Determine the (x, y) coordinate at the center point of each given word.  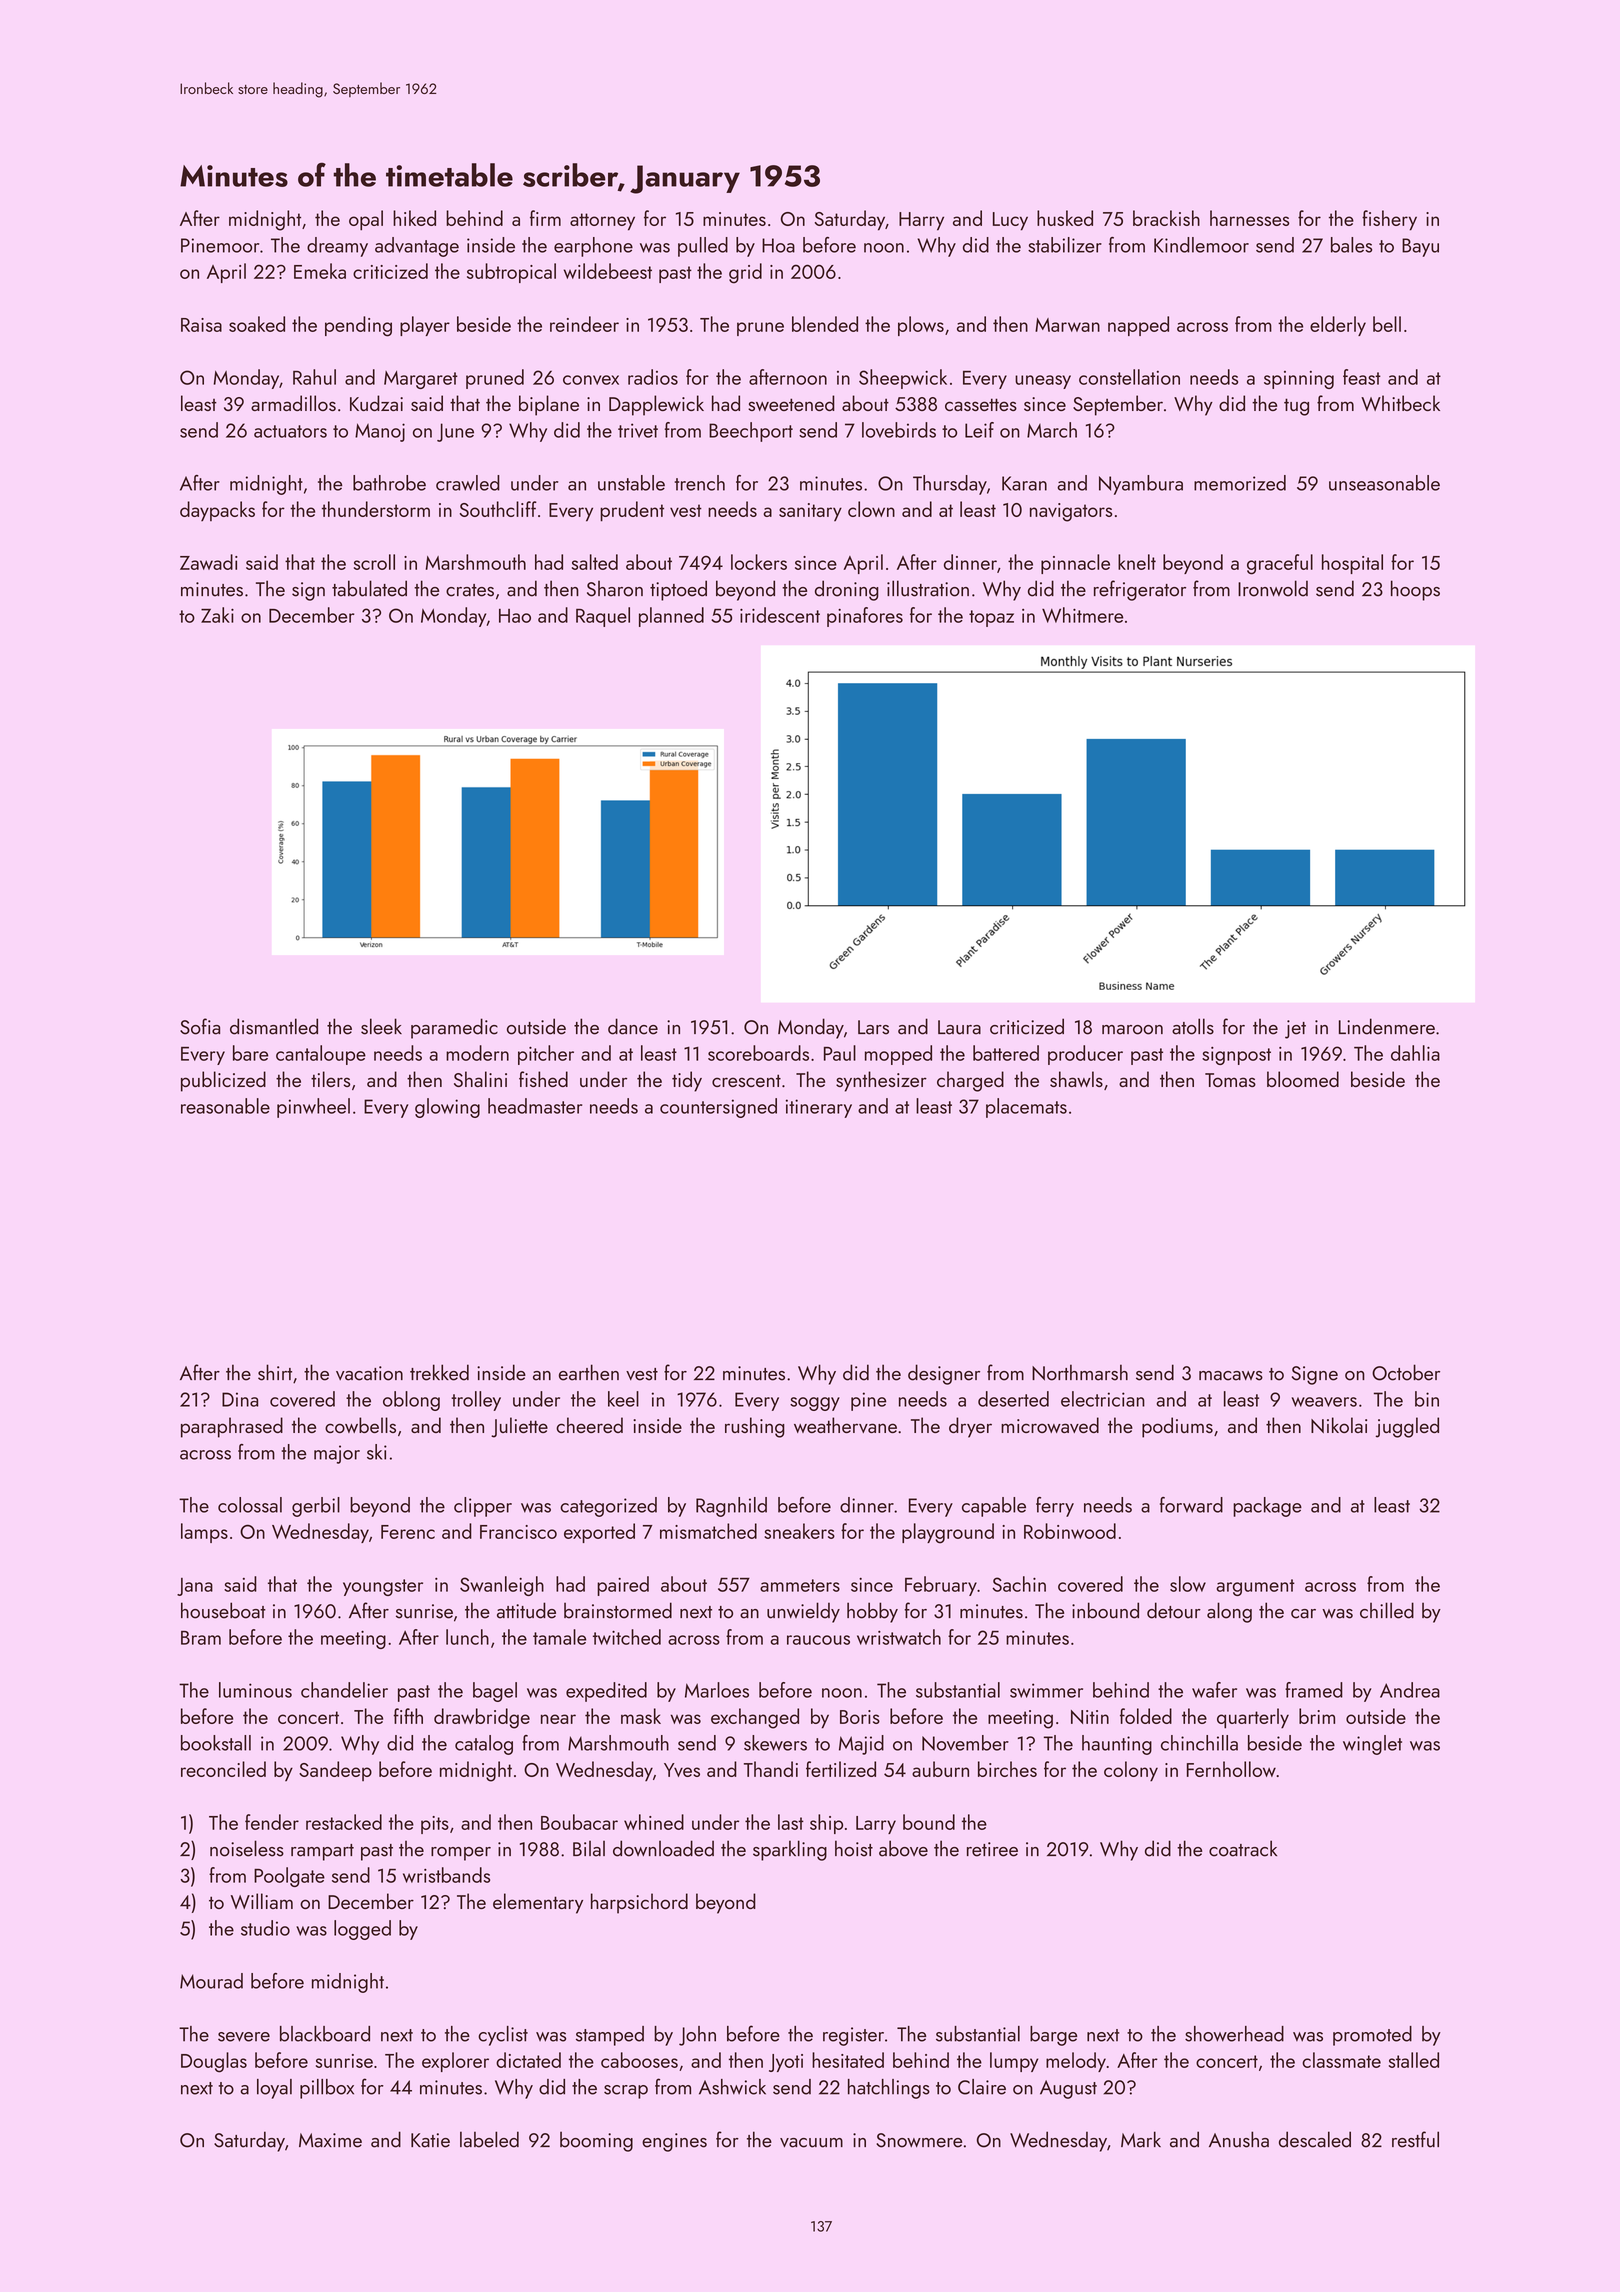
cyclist (503, 2036)
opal (366, 220)
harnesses (1249, 218)
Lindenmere (1387, 1026)
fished (543, 1079)
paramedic (454, 1028)
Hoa (778, 245)
